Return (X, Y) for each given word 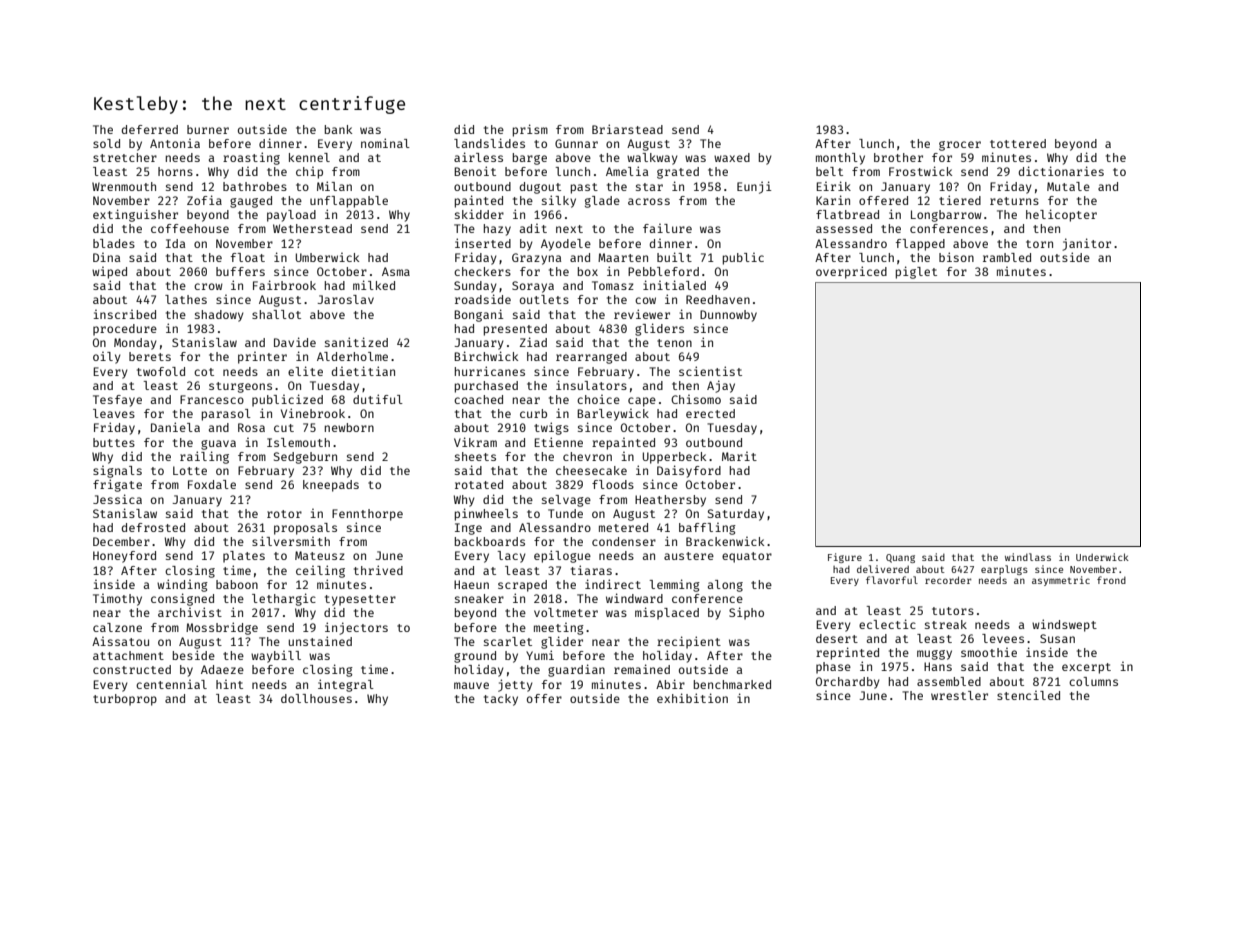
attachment (128, 655)
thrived (378, 570)
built (674, 257)
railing (204, 457)
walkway (652, 159)
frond (1111, 580)
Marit (739, 456)
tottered (1018, 143)
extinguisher (135, 215)
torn (1039, 244)
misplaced (667, 613)
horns (175, 171)
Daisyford (689, 471)
